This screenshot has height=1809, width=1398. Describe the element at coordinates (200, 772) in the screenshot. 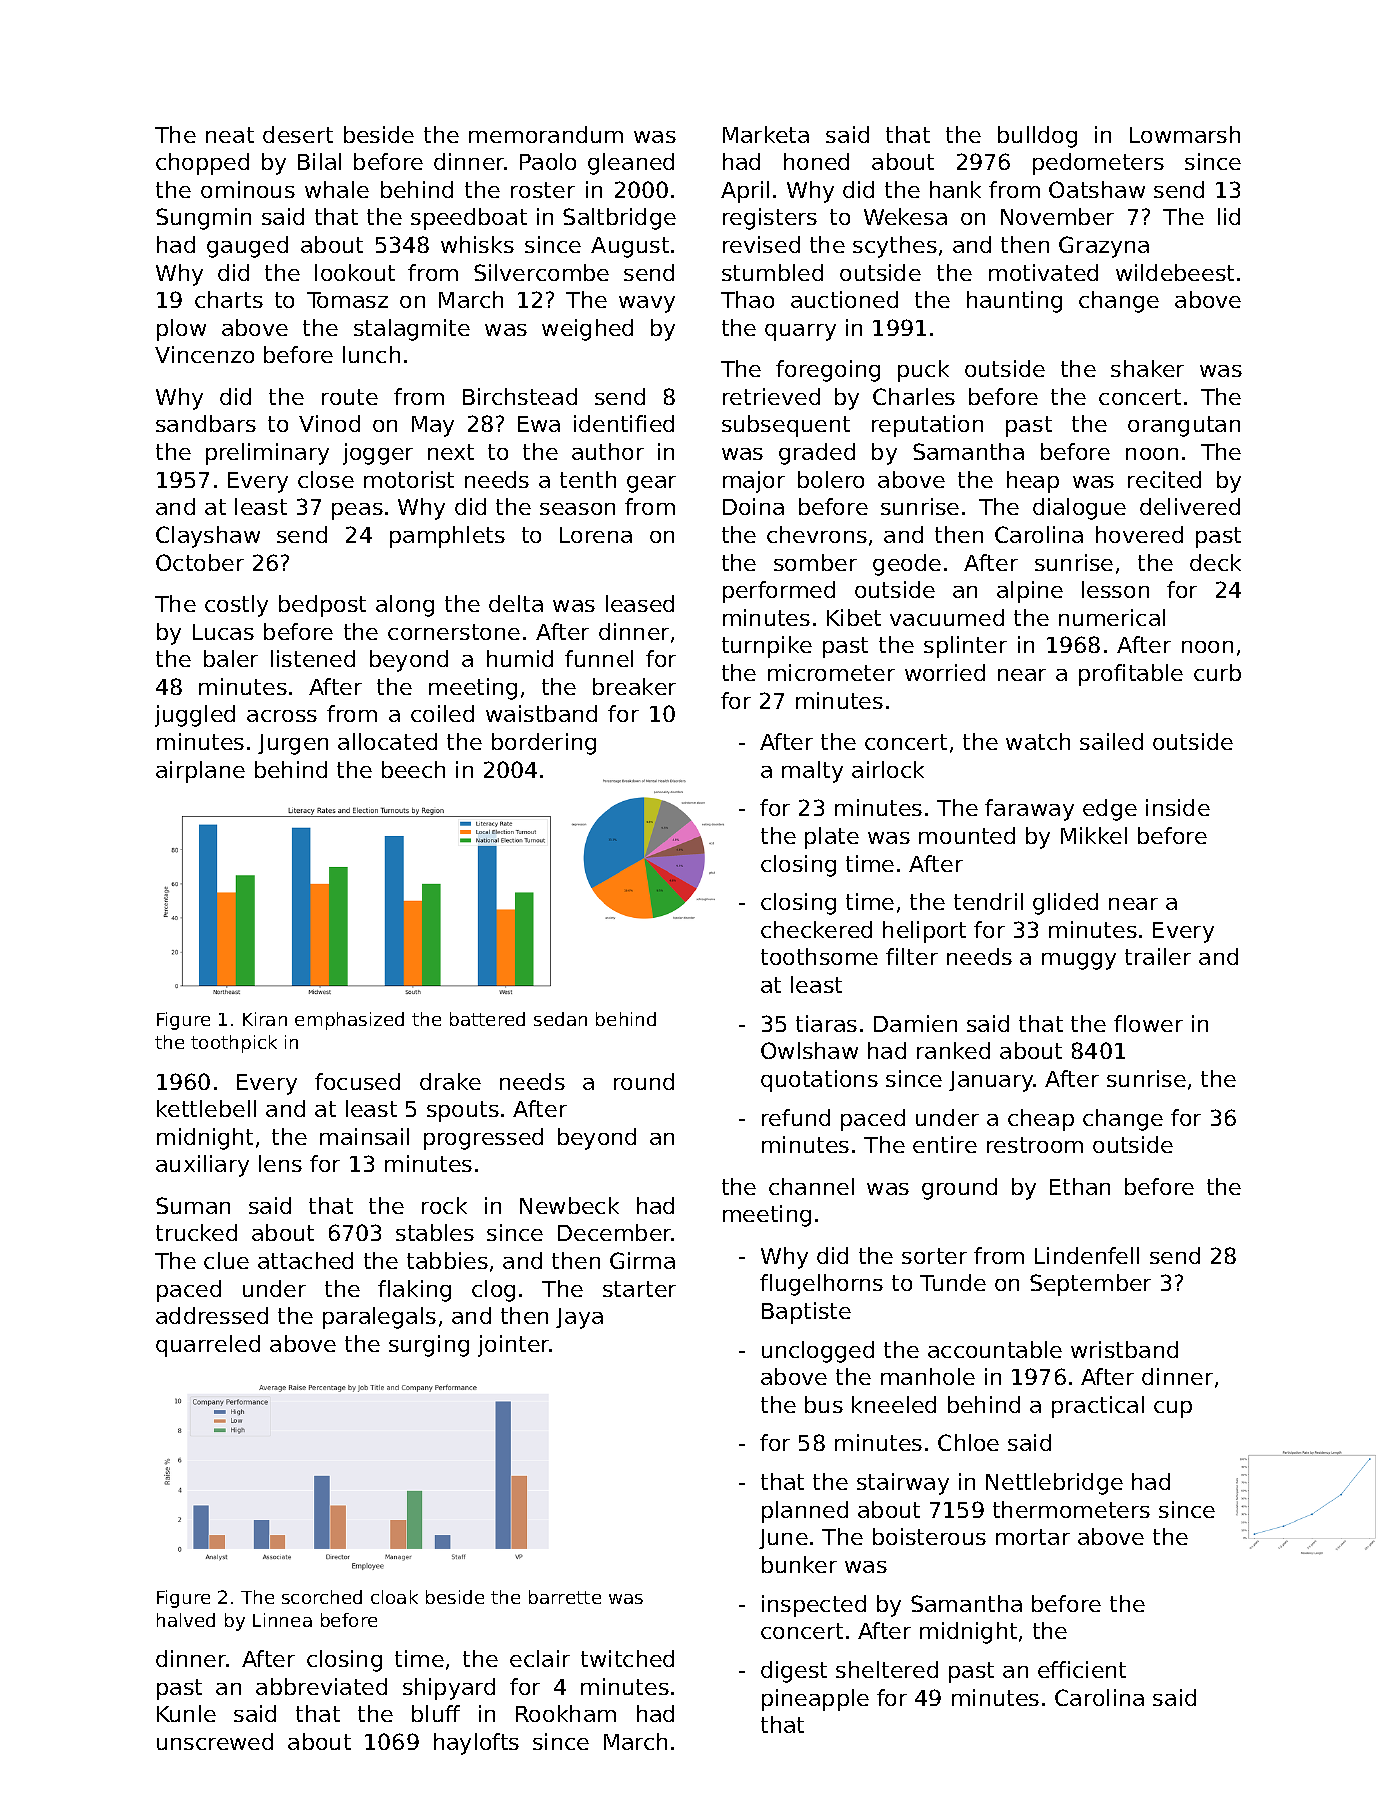

I see `airplane` at that location.
